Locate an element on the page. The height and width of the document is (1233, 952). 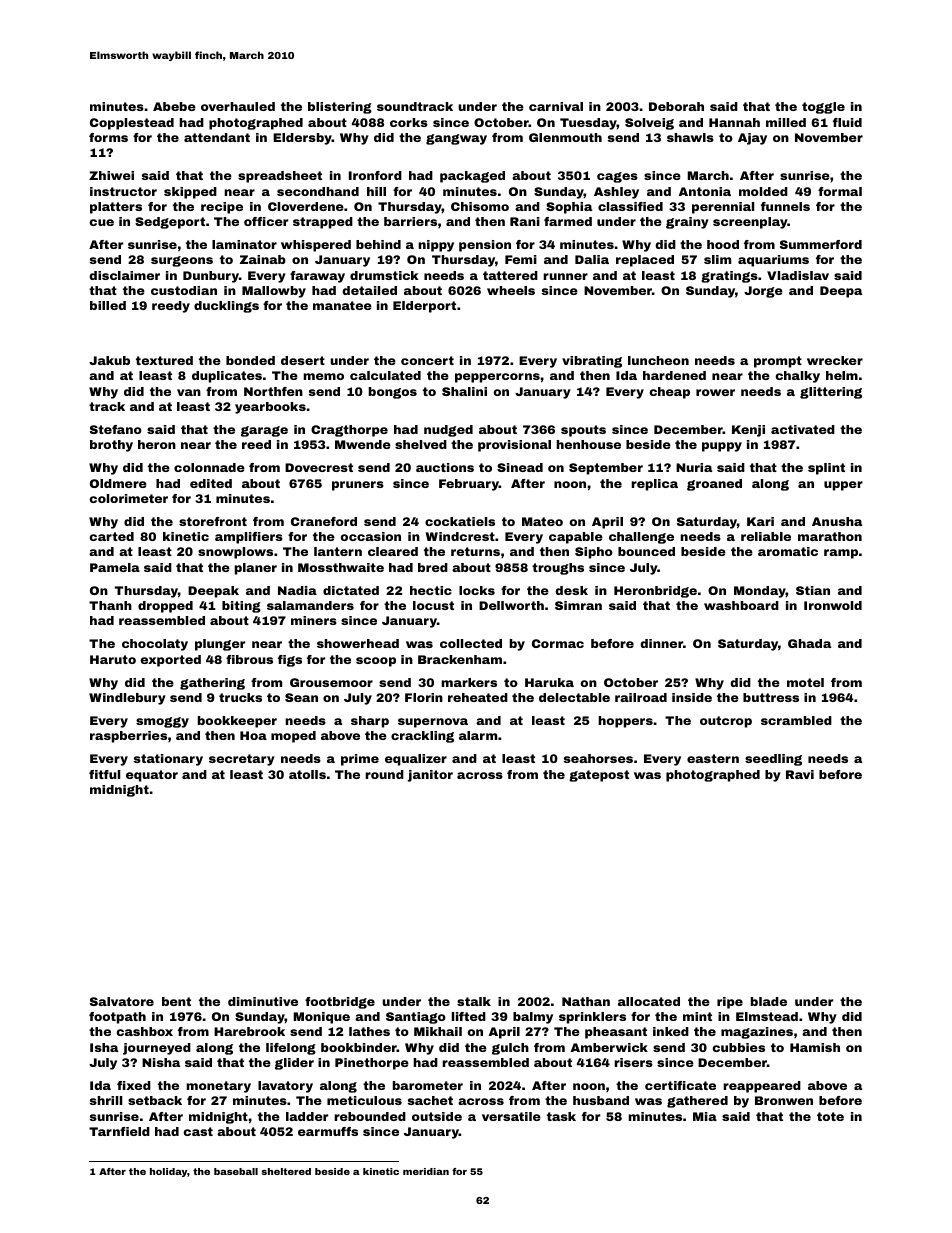
blistering is located at coordinates (340, 108).
